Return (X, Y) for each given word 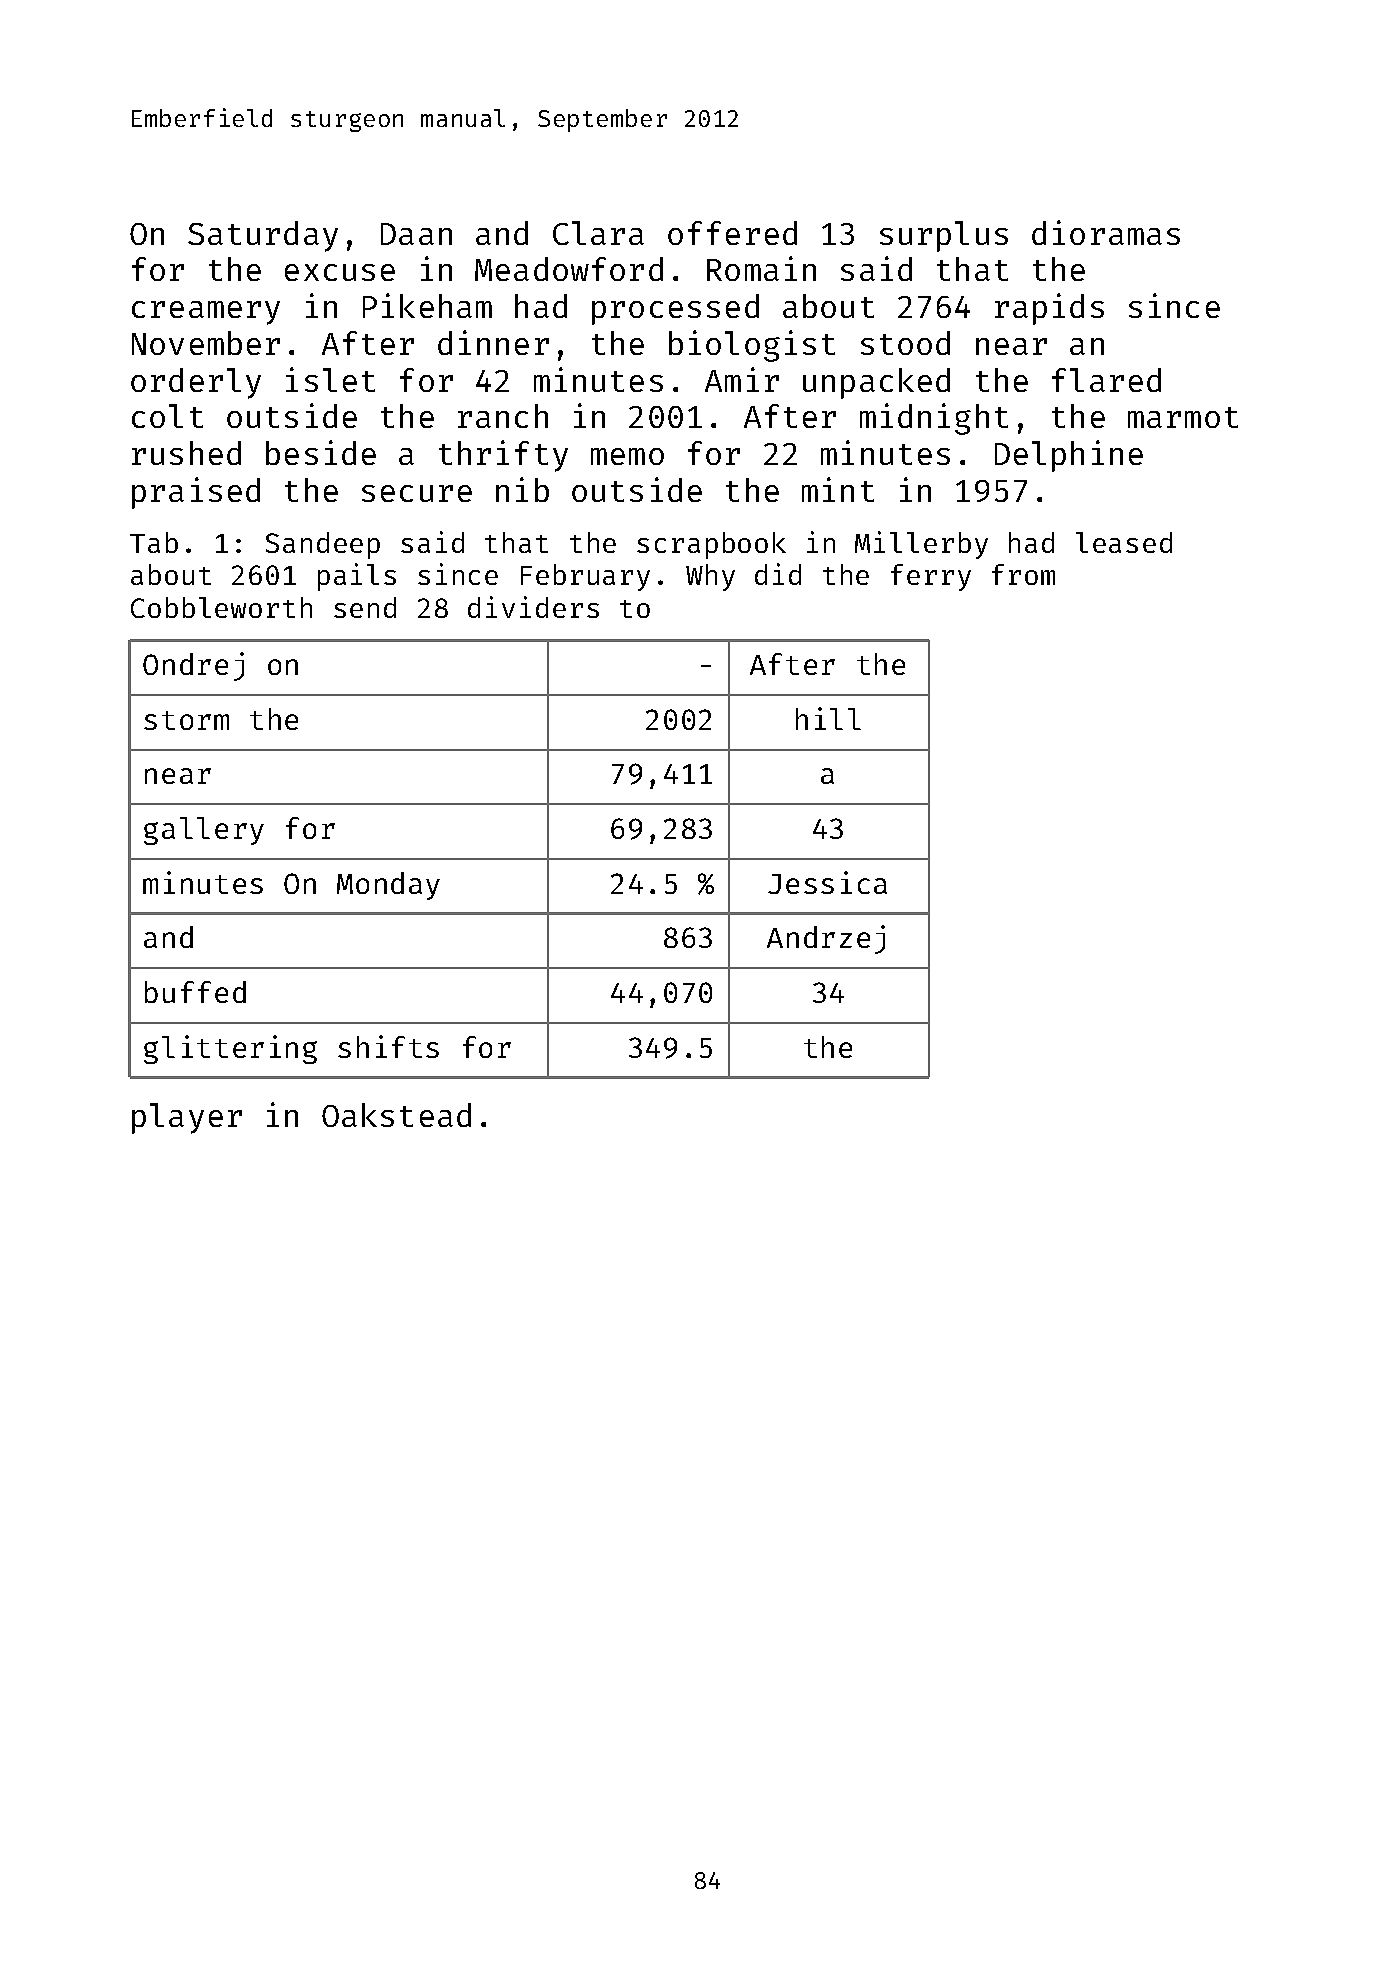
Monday (388, 886)
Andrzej (826, 939)
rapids (1049, 309)
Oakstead (396, 1115)
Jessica (827, 882)
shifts (388, 1046)
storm (186, 720)
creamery (206, 313)
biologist (752, 346)
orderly (196, 383)
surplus (944, 236)
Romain (761, 268)
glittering (230, 1049)
